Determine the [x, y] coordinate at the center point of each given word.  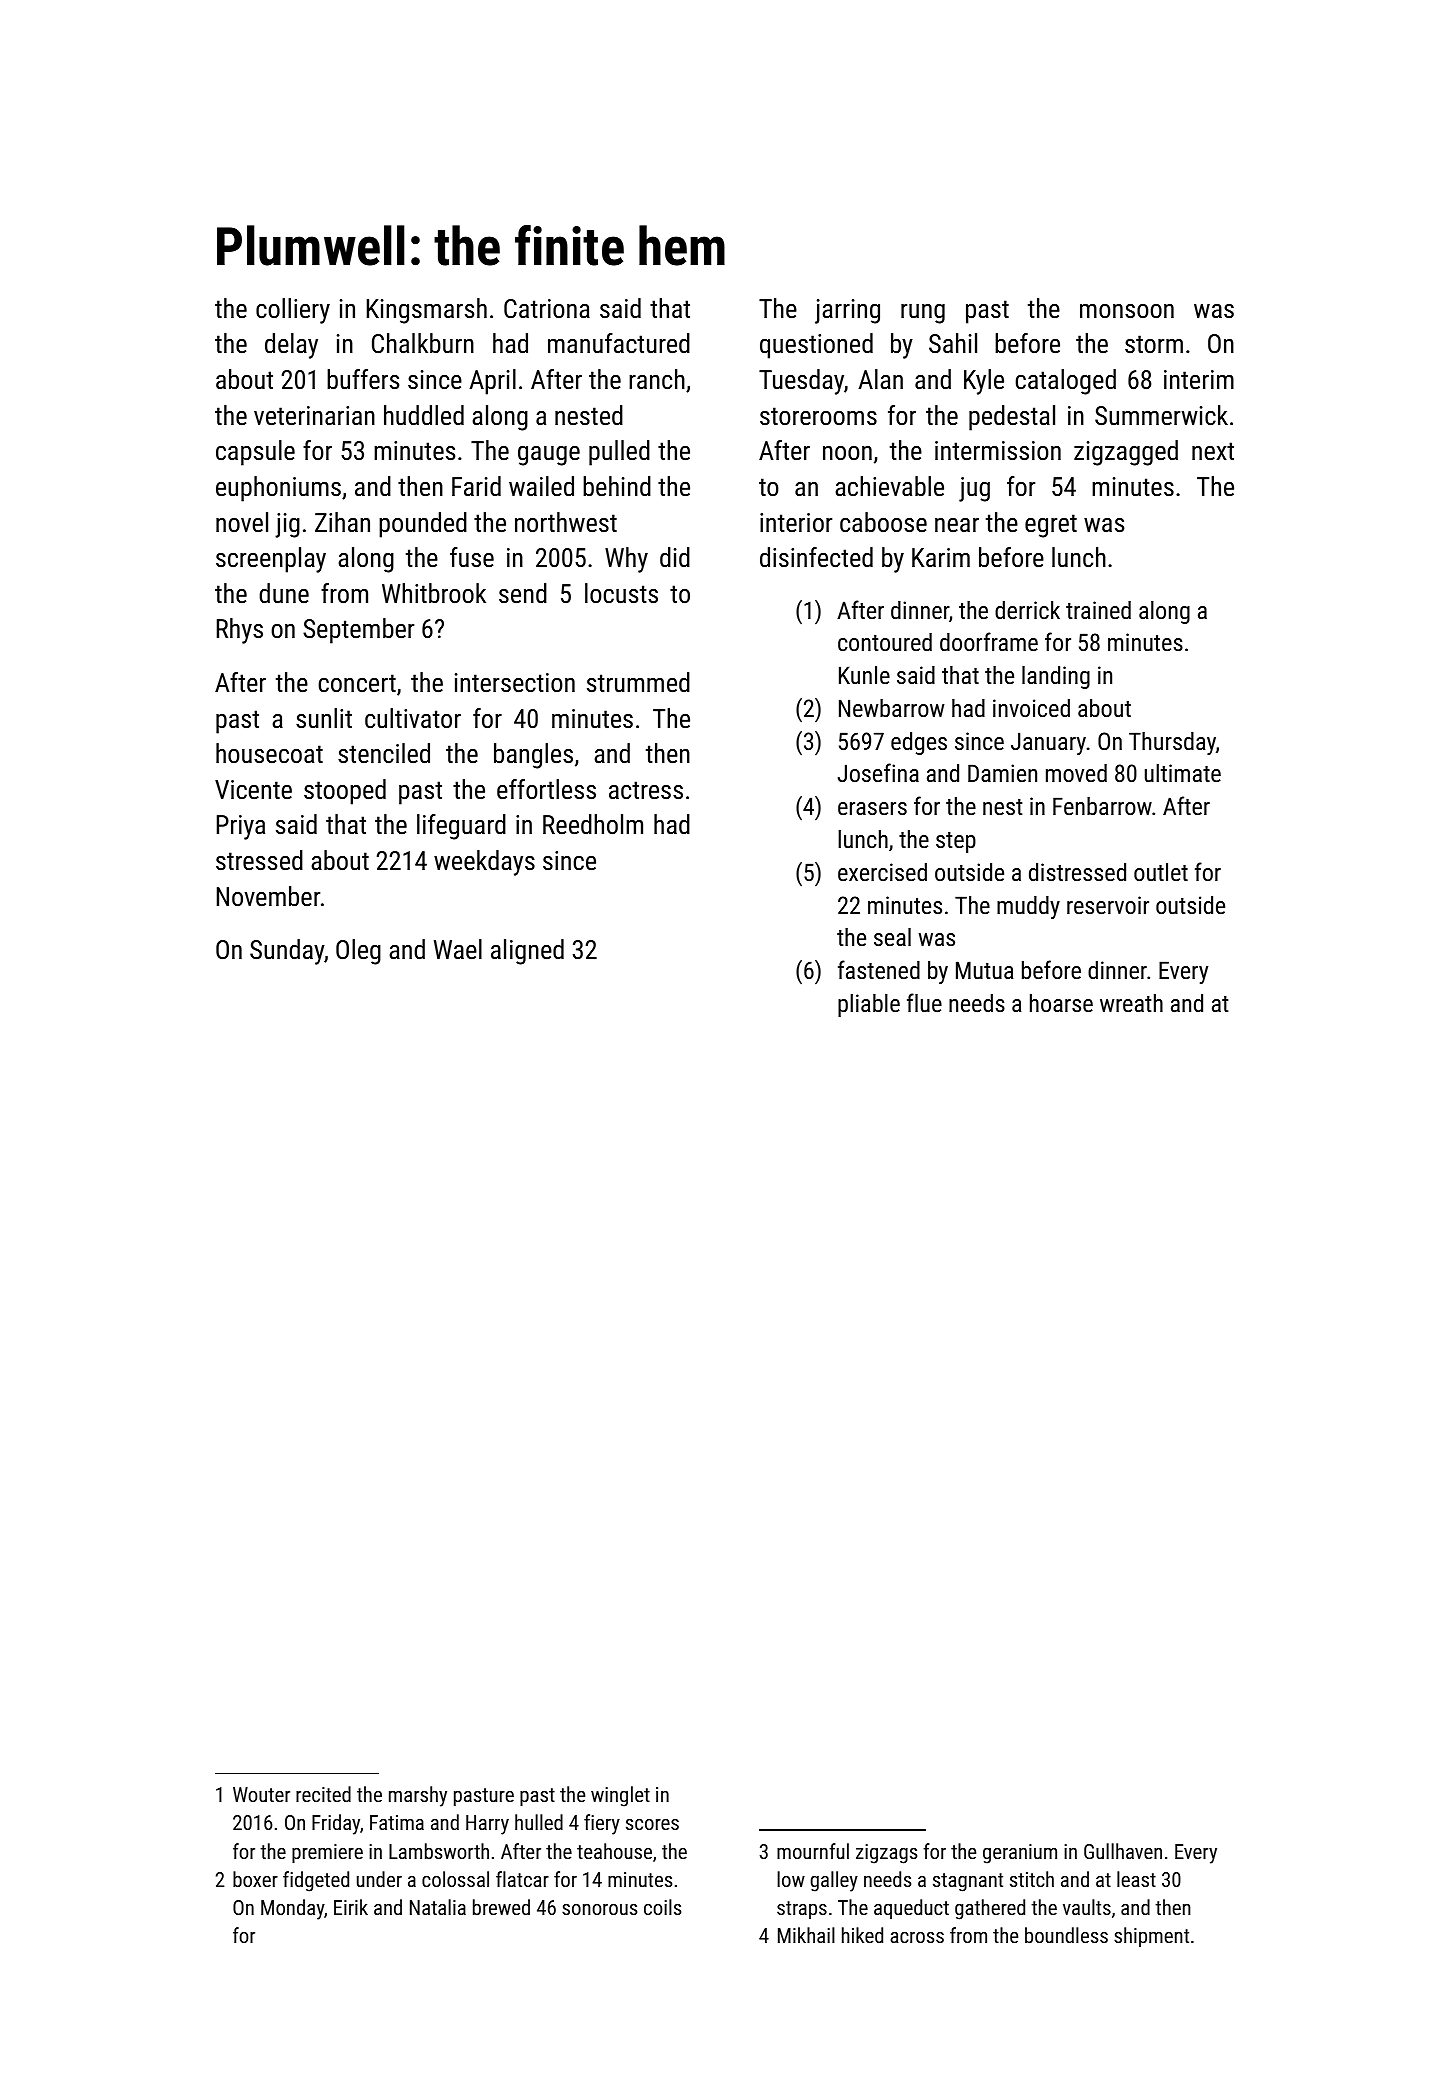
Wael [458, 949]
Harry [487, 1825]
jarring [847, 311]
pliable [869, 1005]
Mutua [985, 970]
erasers [872, 808]
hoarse [1061, 1003]
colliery [293, 311]
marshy [418, 1796]
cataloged [1065, 382]
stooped [345, 792]
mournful [813, 1851]
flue [924, 1002]
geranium [1020, 1854]
